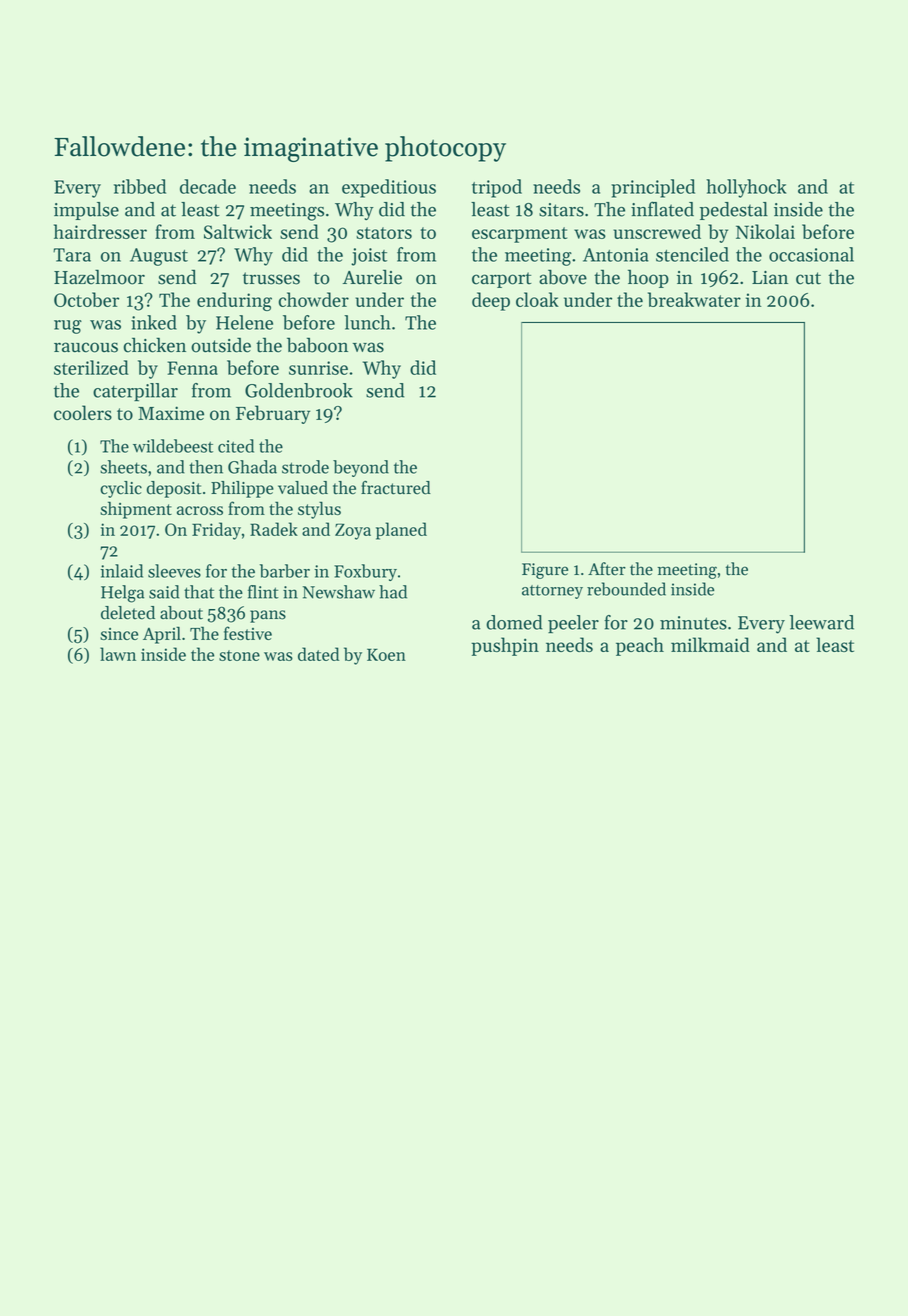  What do you see at coordinates (386, 654) in the screenshot?
I see `Koen` at bounding box center [386, 654].
